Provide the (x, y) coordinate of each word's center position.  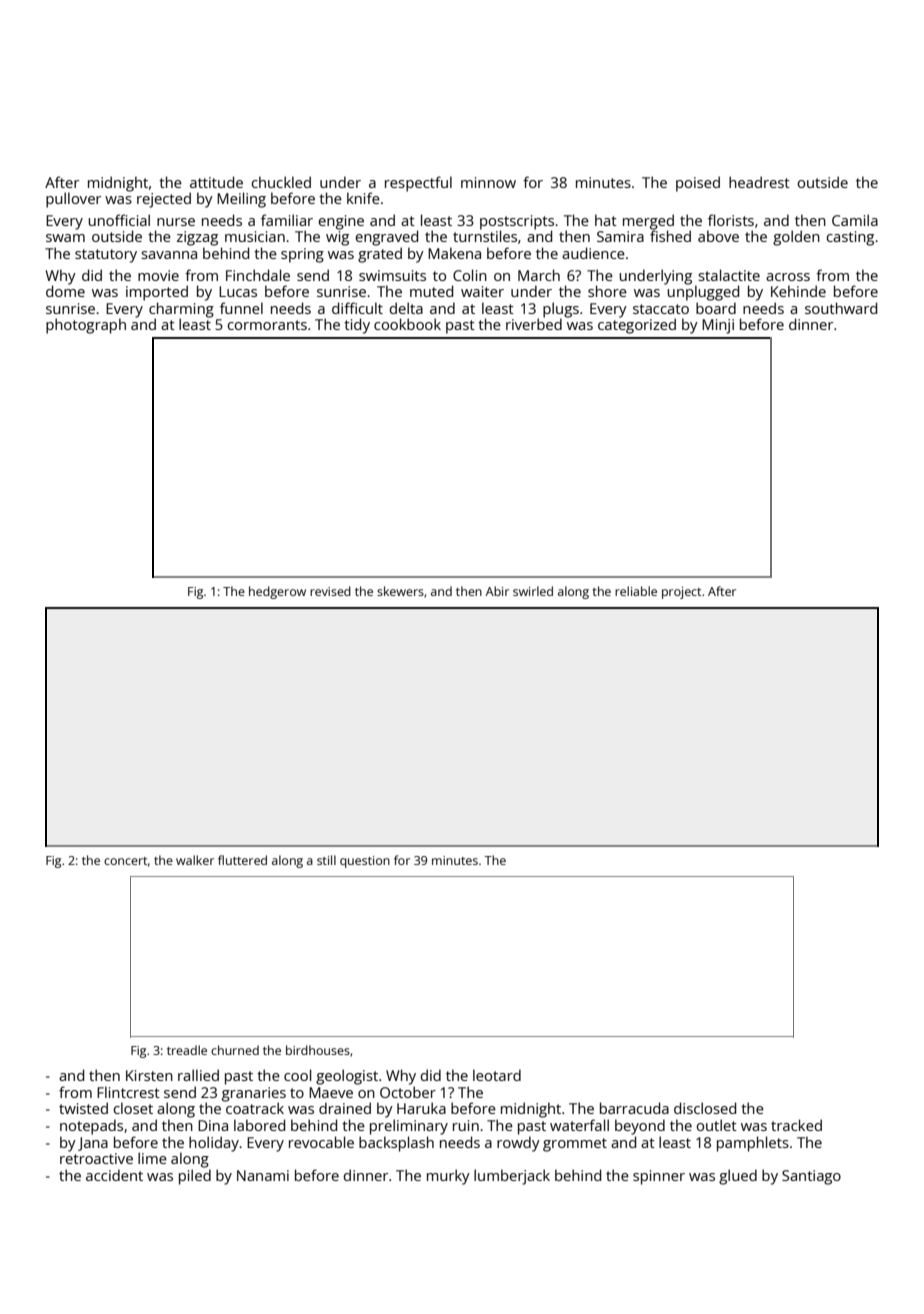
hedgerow (277, 592)
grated (380, 255)
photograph (86, 326)
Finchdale (258, 275)
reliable (636, 591)
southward (841, 308)
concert (125, 861)
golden (796, 238)
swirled (533, 591)
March (539, 275)
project (681, 593)
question (365, 862)
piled (195, 1177)
